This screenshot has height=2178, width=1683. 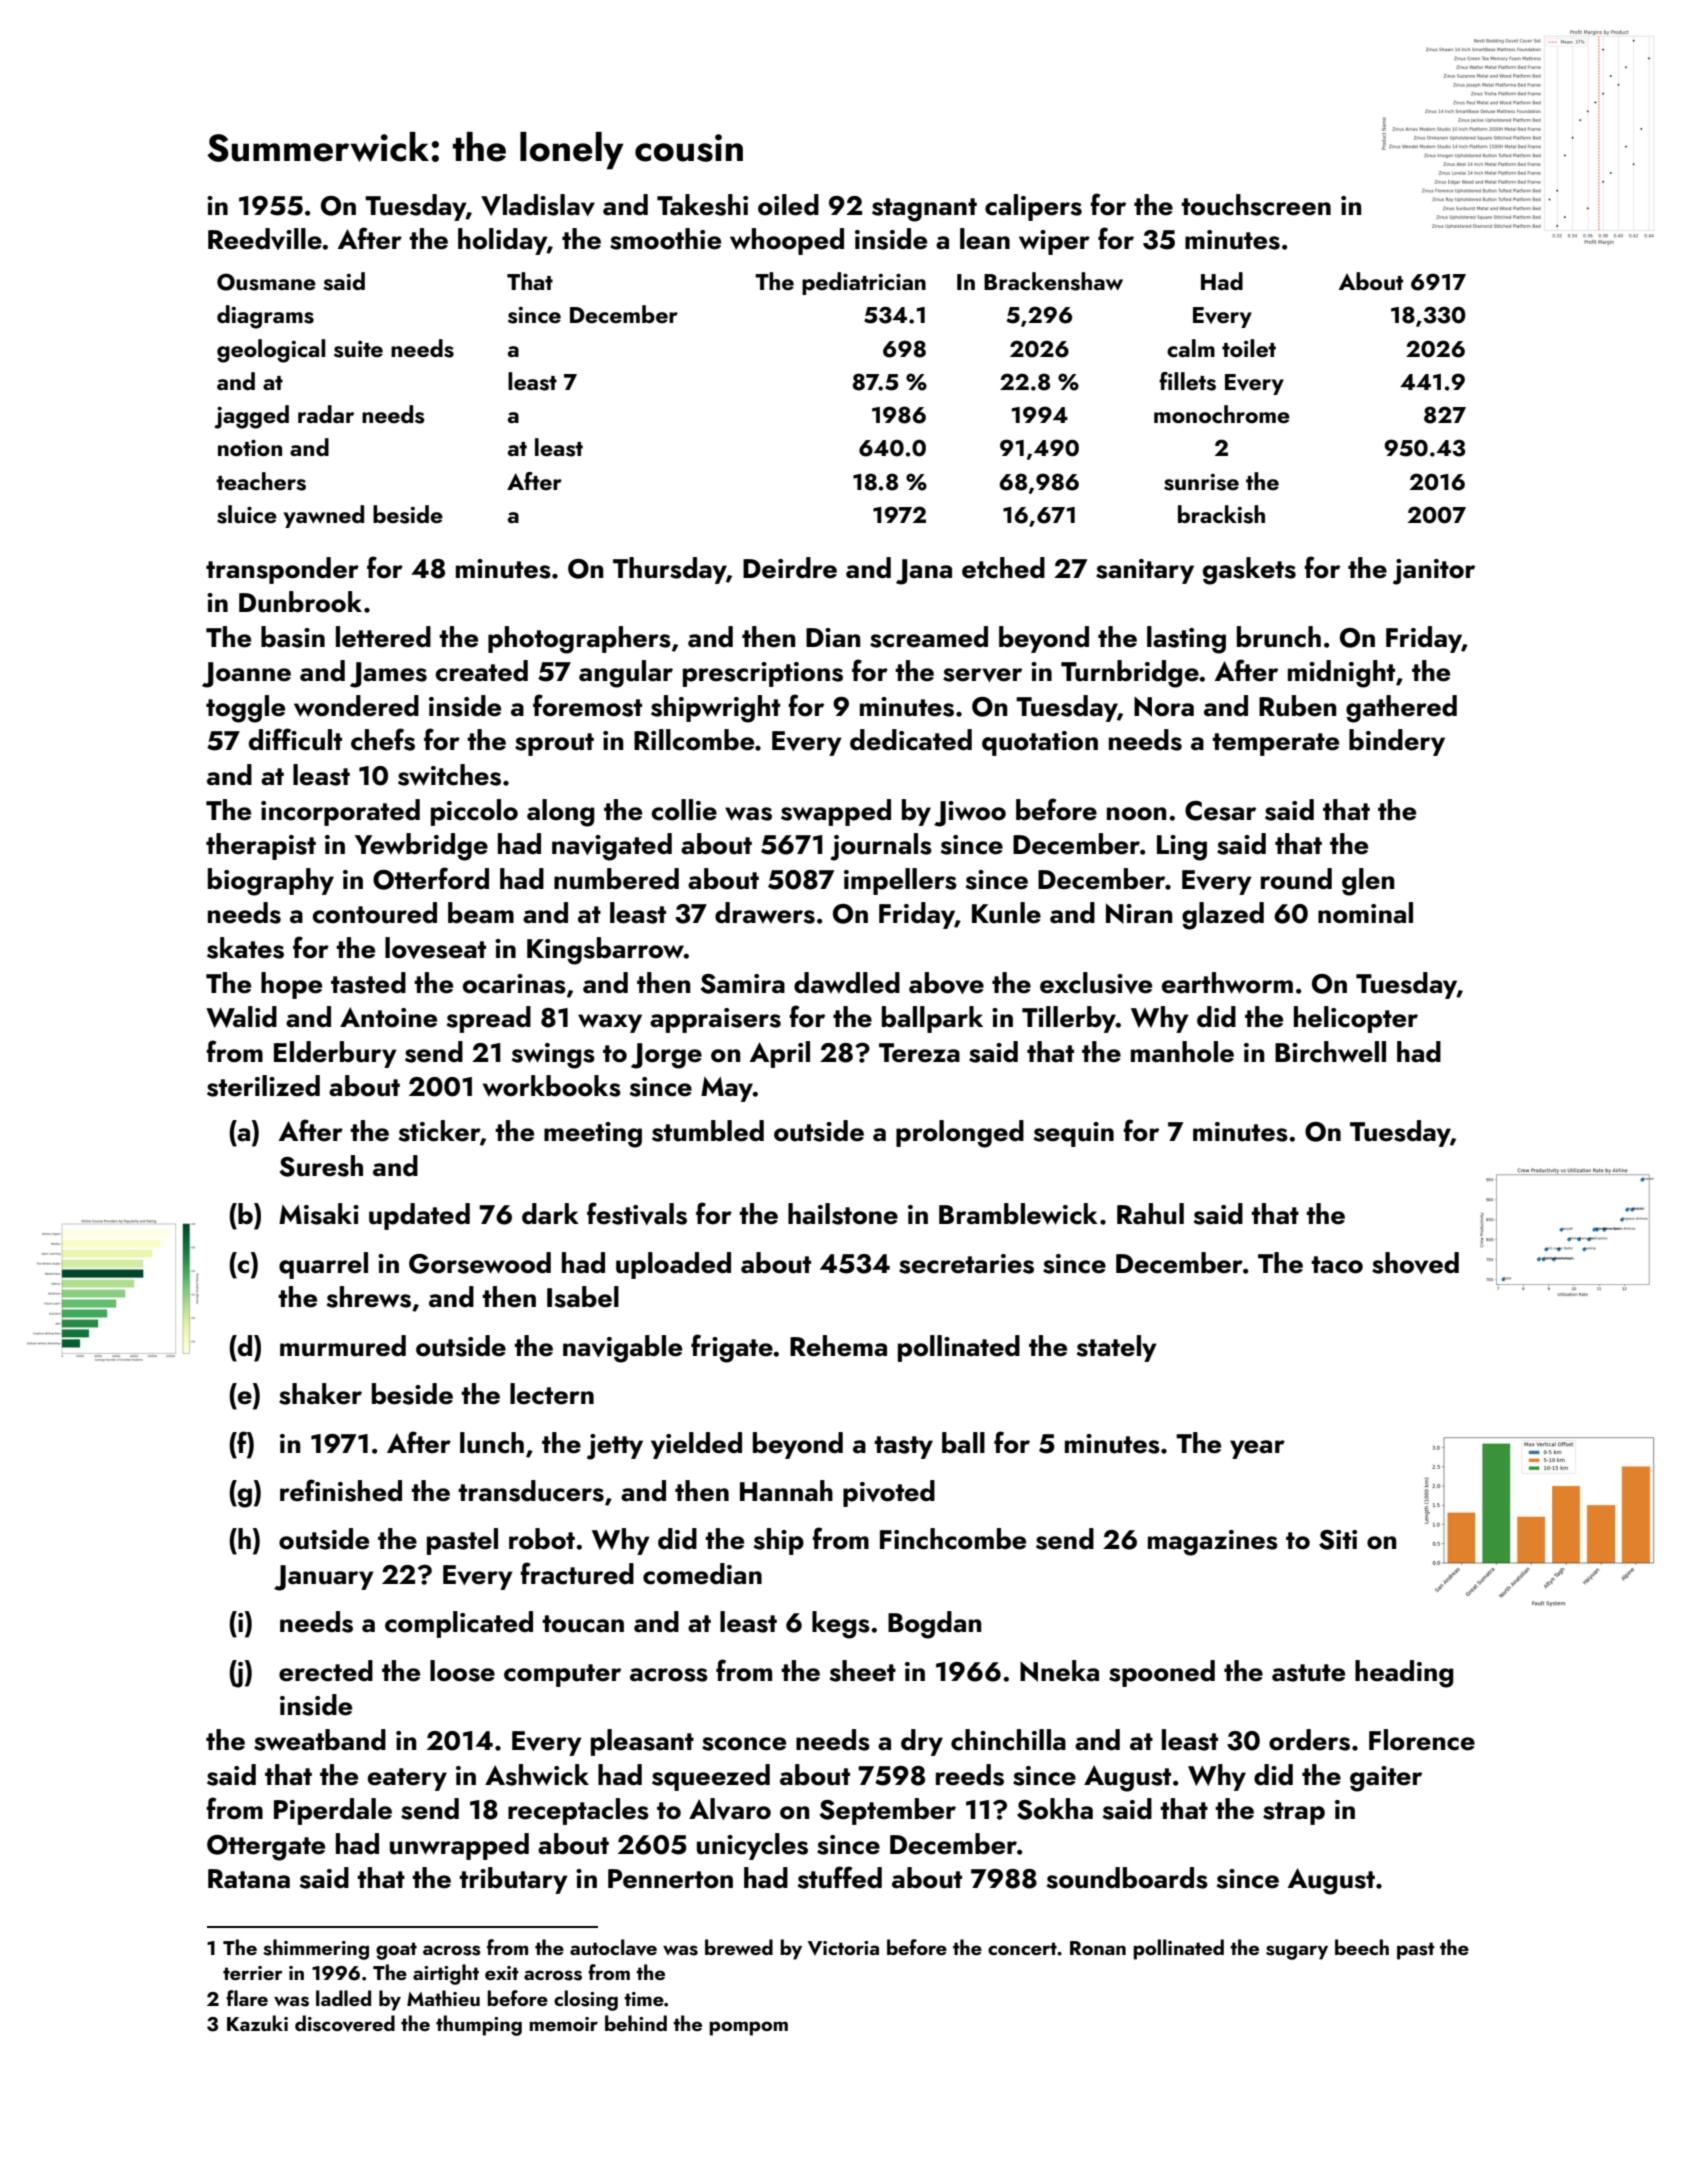 What do you see at coordinates (1386, 1779) in the screenshot?
I see `gaiter` at bounding box center [1386, 1779].
